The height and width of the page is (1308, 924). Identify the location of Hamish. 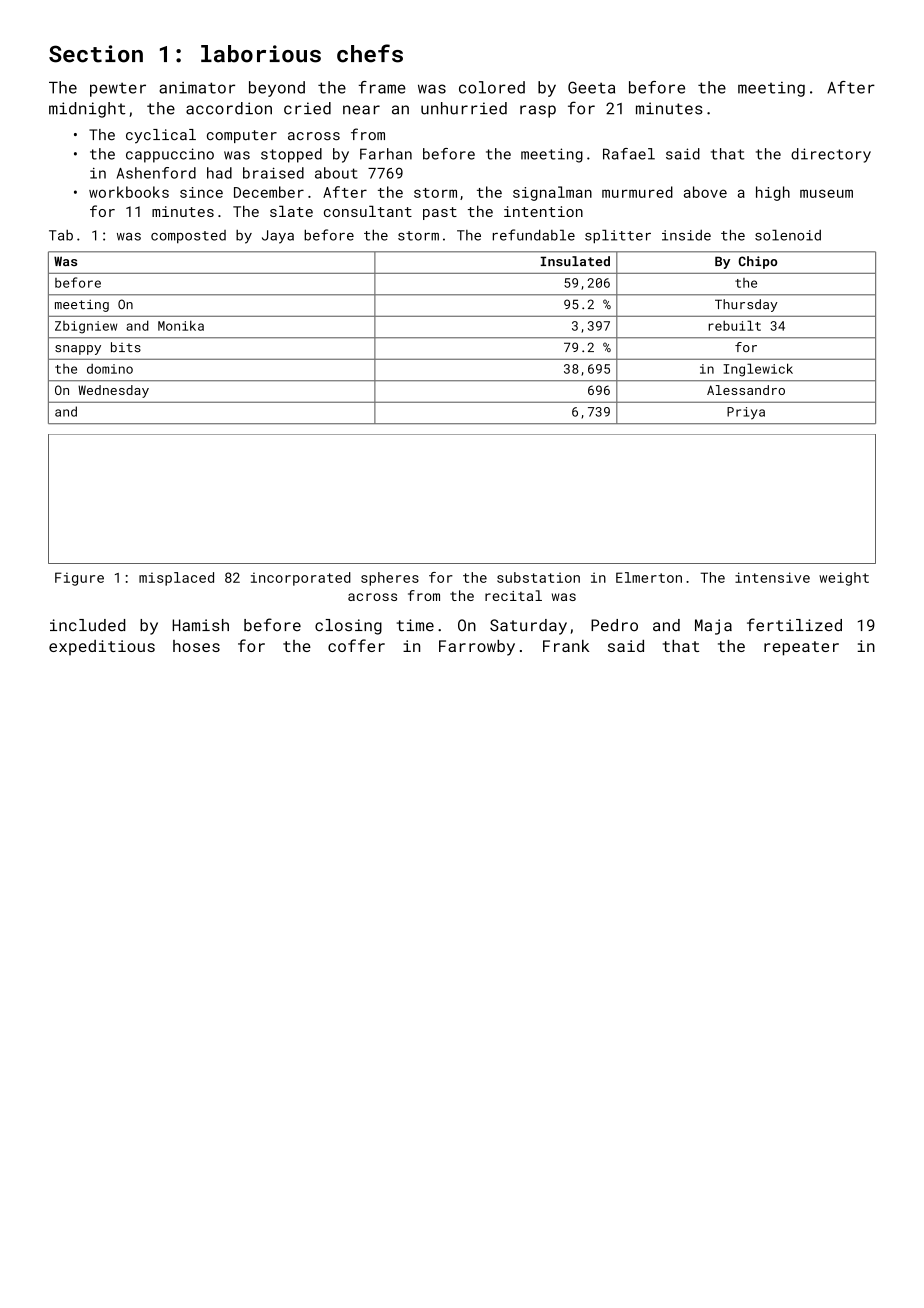
(201, 625).
